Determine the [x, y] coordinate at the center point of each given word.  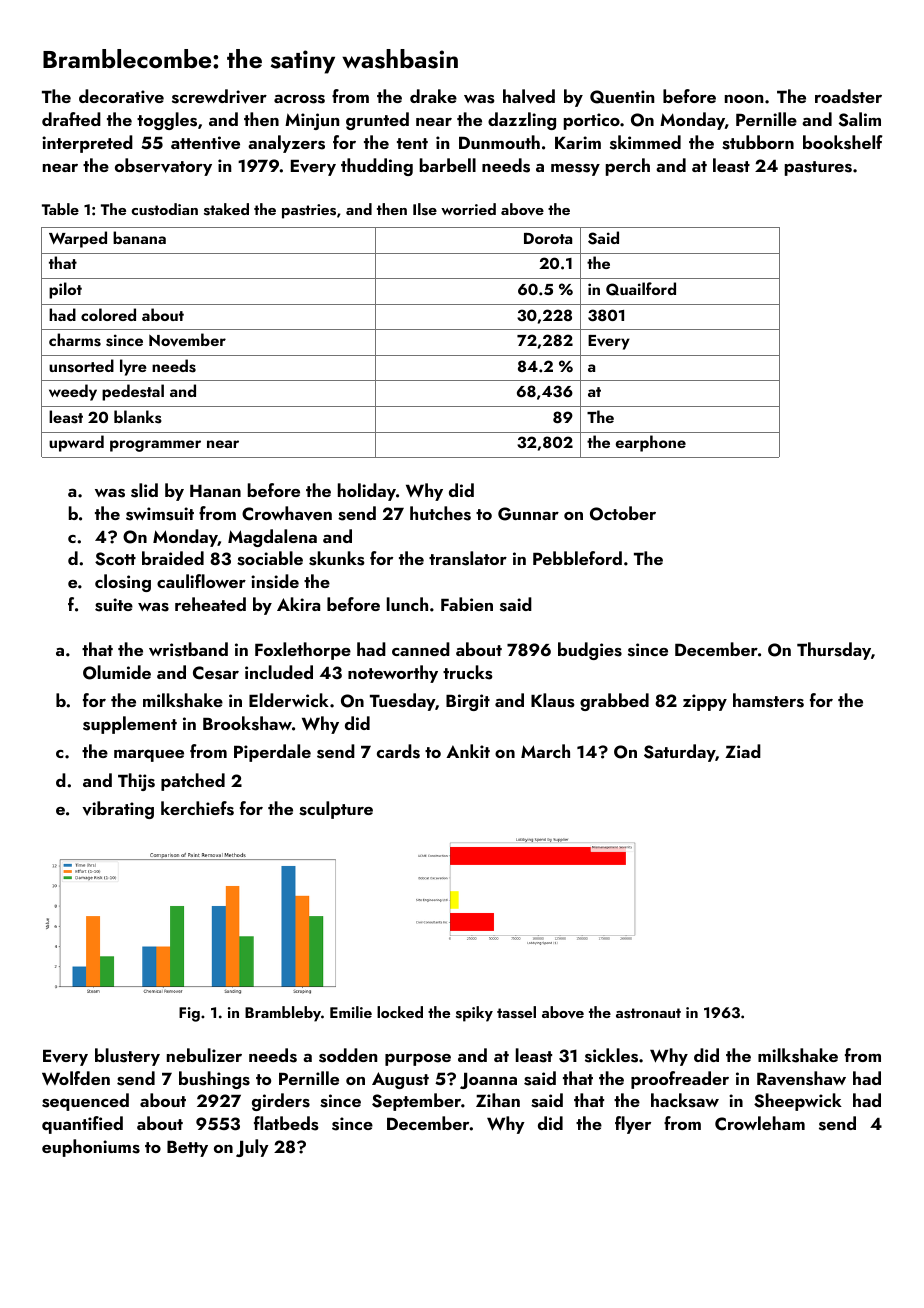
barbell [448, 165]
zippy [705, 702]
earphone [651, 443]
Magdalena [272, 538]
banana [139, 237]
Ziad [743, 751]
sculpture [336, 810]
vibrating [118, 810]
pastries [309, 211]
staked [226, 209]
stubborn [758, 142]
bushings [214, 1080]
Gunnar [528, 514]
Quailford [641, 289]
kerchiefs [197, 808]
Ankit [468, 751]
